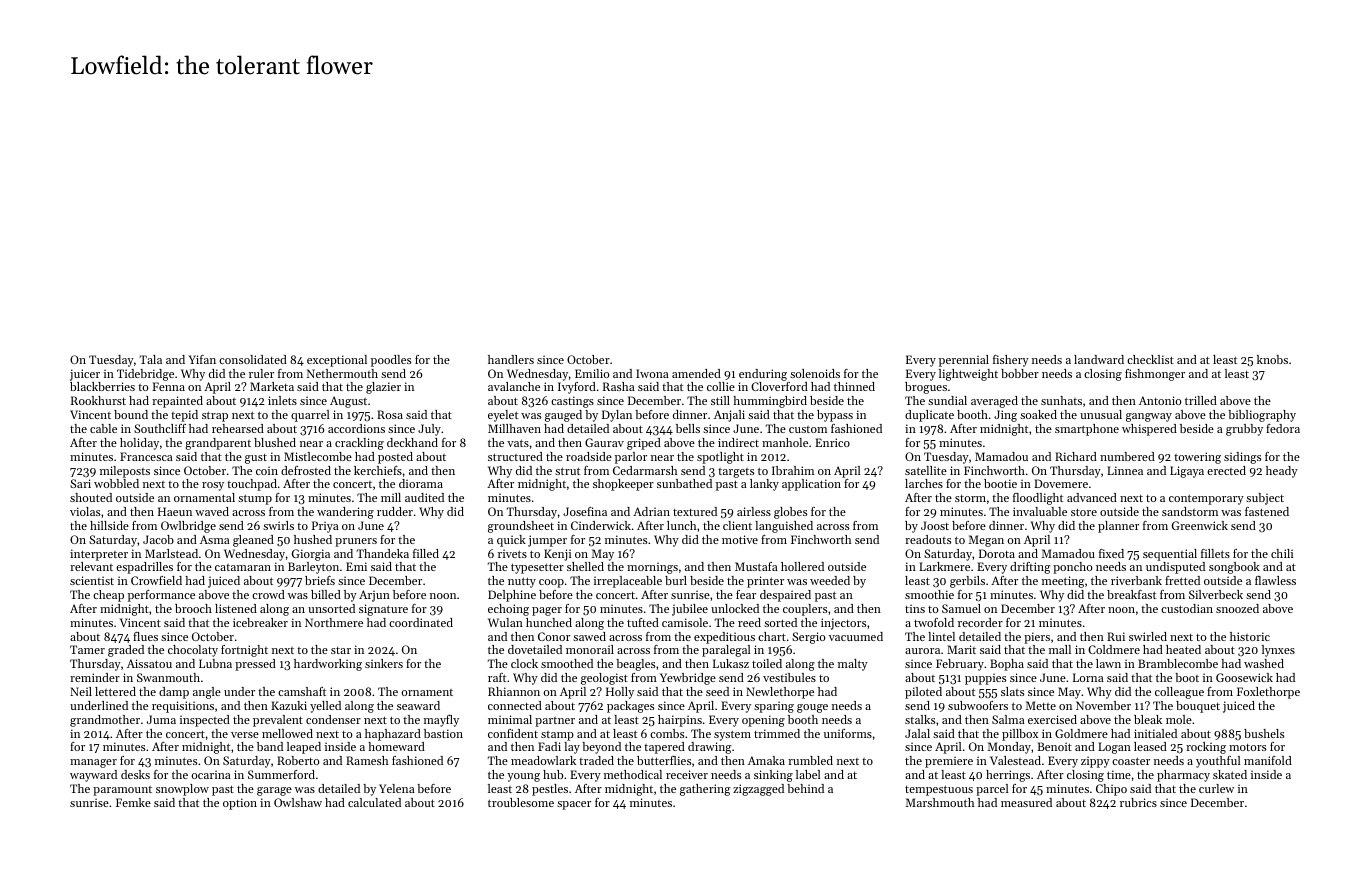 Image resolution: width=1372 pixels, height=887 pixels. What do you see at coordinates (684, 483) in the screenshot?
I see `sunbathed` at bounding box center [684, 483].
